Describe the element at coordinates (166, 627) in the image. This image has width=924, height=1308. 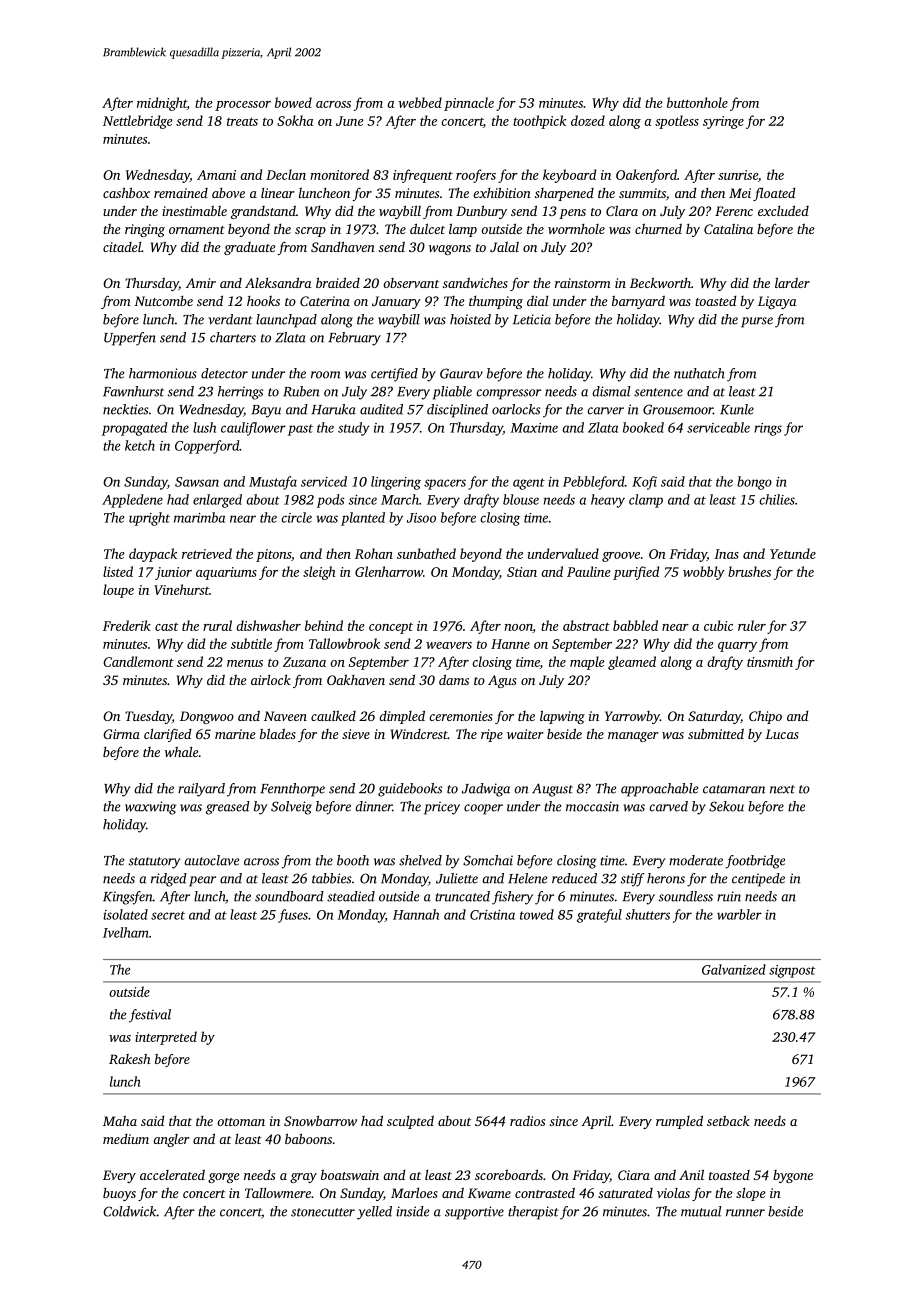
I see `cast` at that location.
